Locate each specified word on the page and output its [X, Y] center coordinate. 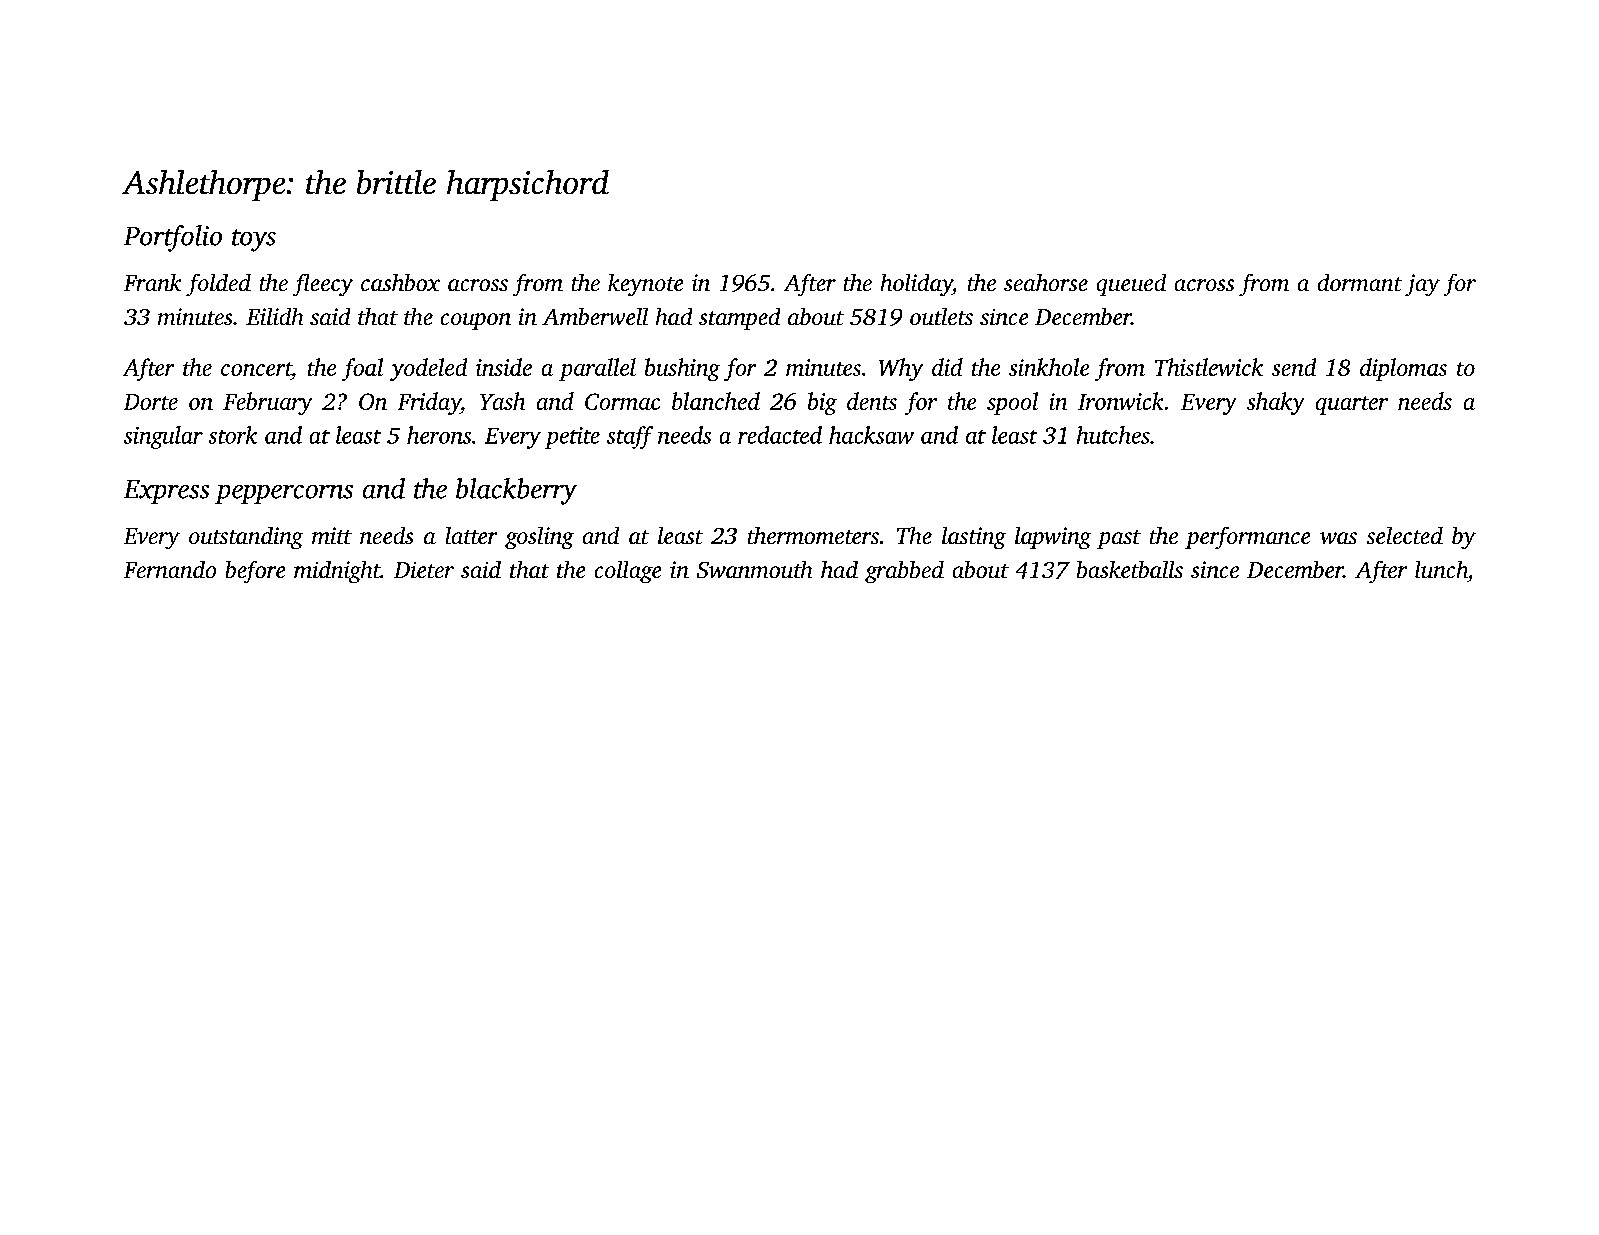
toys [254, 240]
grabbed [904, 572]
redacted [780, 435]
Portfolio [173, 238]
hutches [1113, 435]
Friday [429, 403]
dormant [1360, 282]
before [255, 572]
